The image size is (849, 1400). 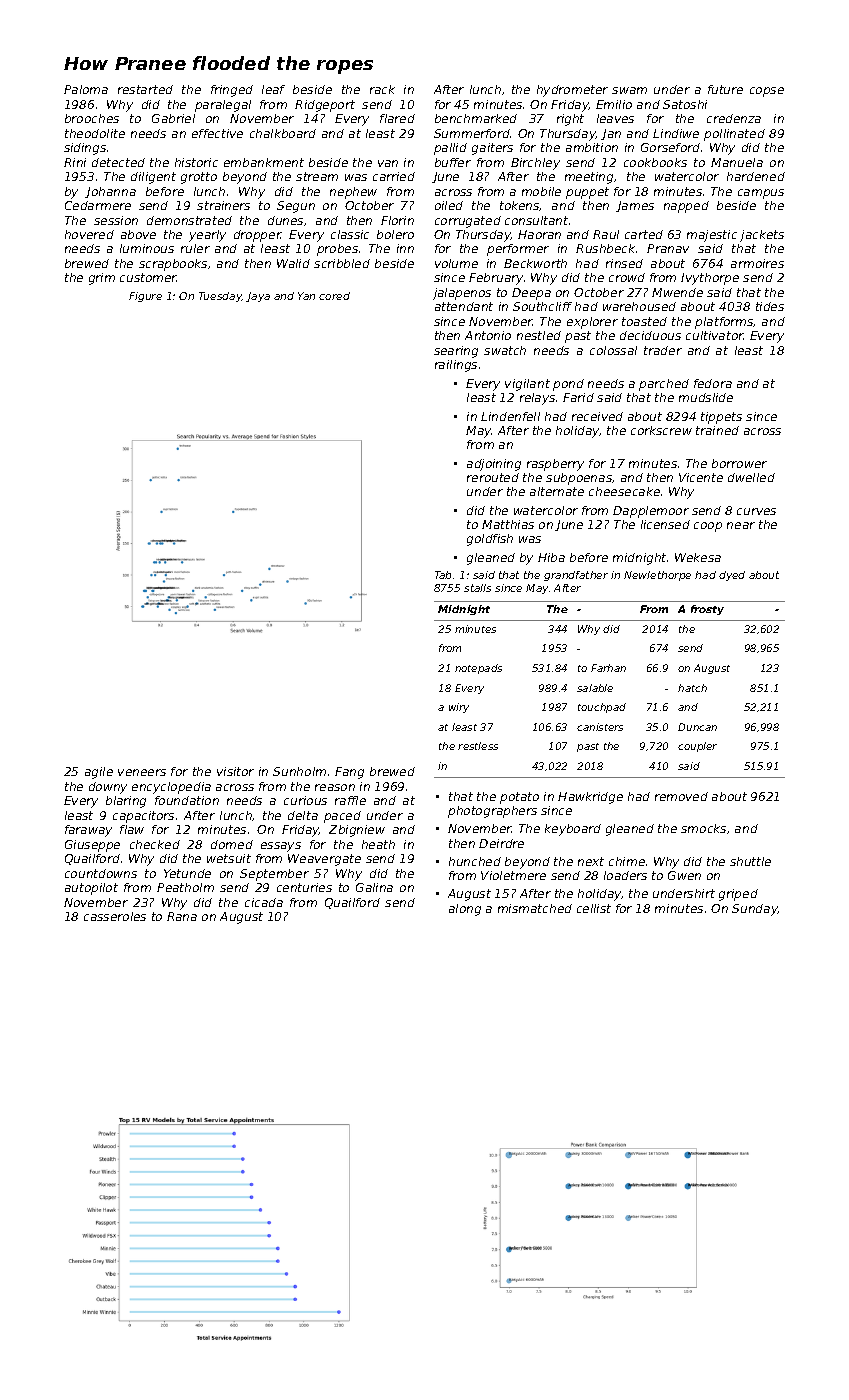 What do you see at coordinates (770, 306) in the image?
I see `tides` at bounding box center [770, 306].
